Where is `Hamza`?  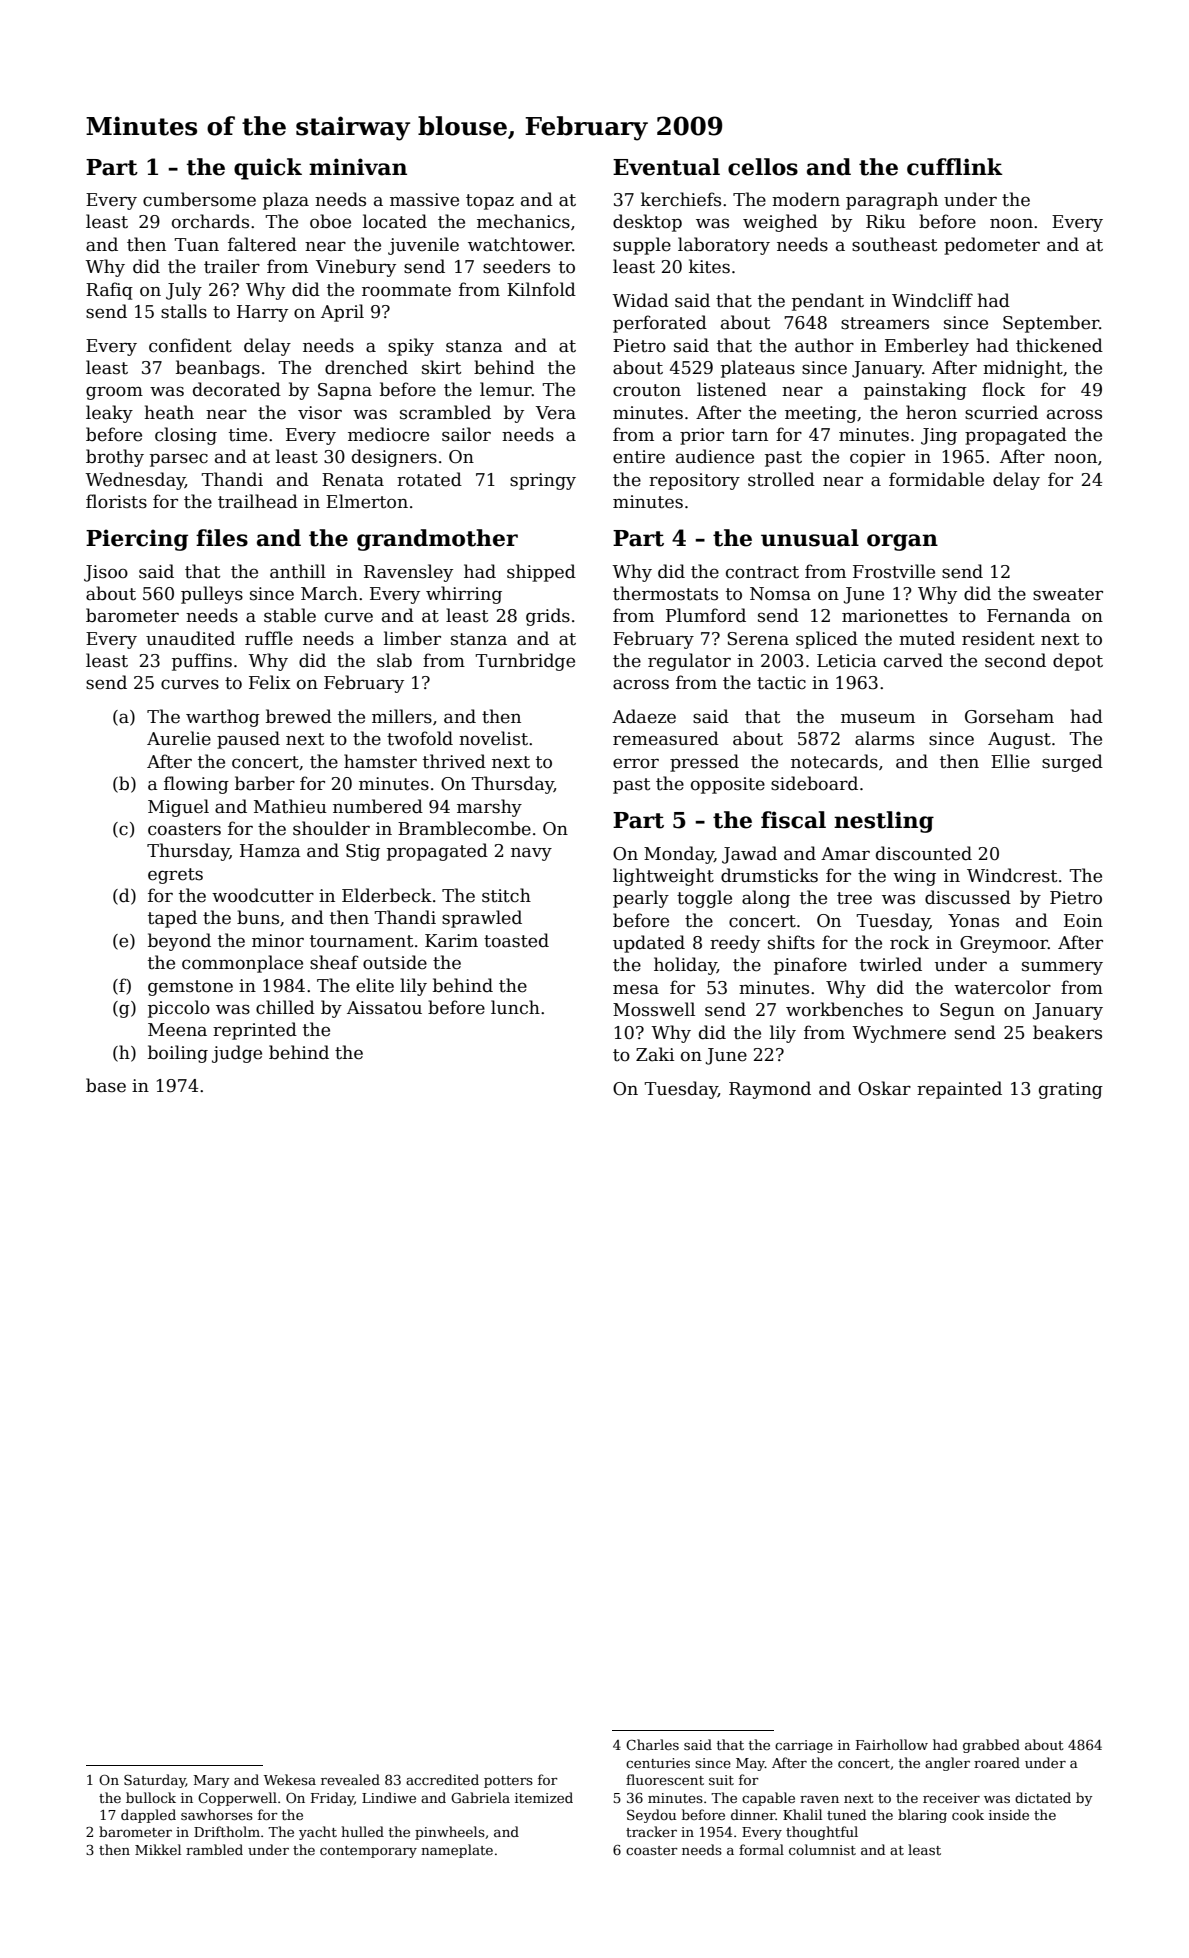 Hamza is located at coordinates (270, 851).
